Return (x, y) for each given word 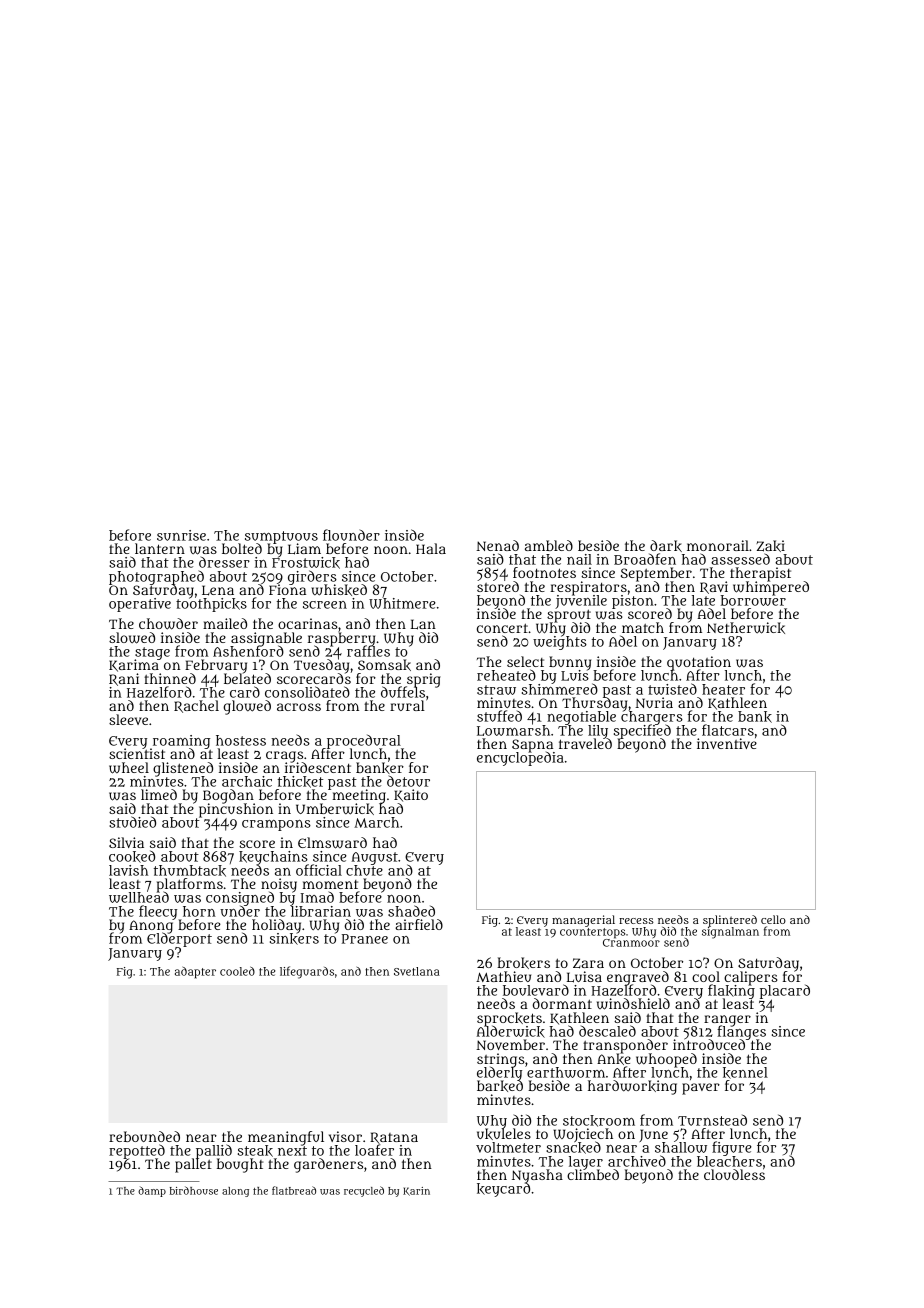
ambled (549, 545)
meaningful (286, 1138)
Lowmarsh (513, 730)
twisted (672, 689)
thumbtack (190, 871)
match (643, 627)
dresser (224, 562)
